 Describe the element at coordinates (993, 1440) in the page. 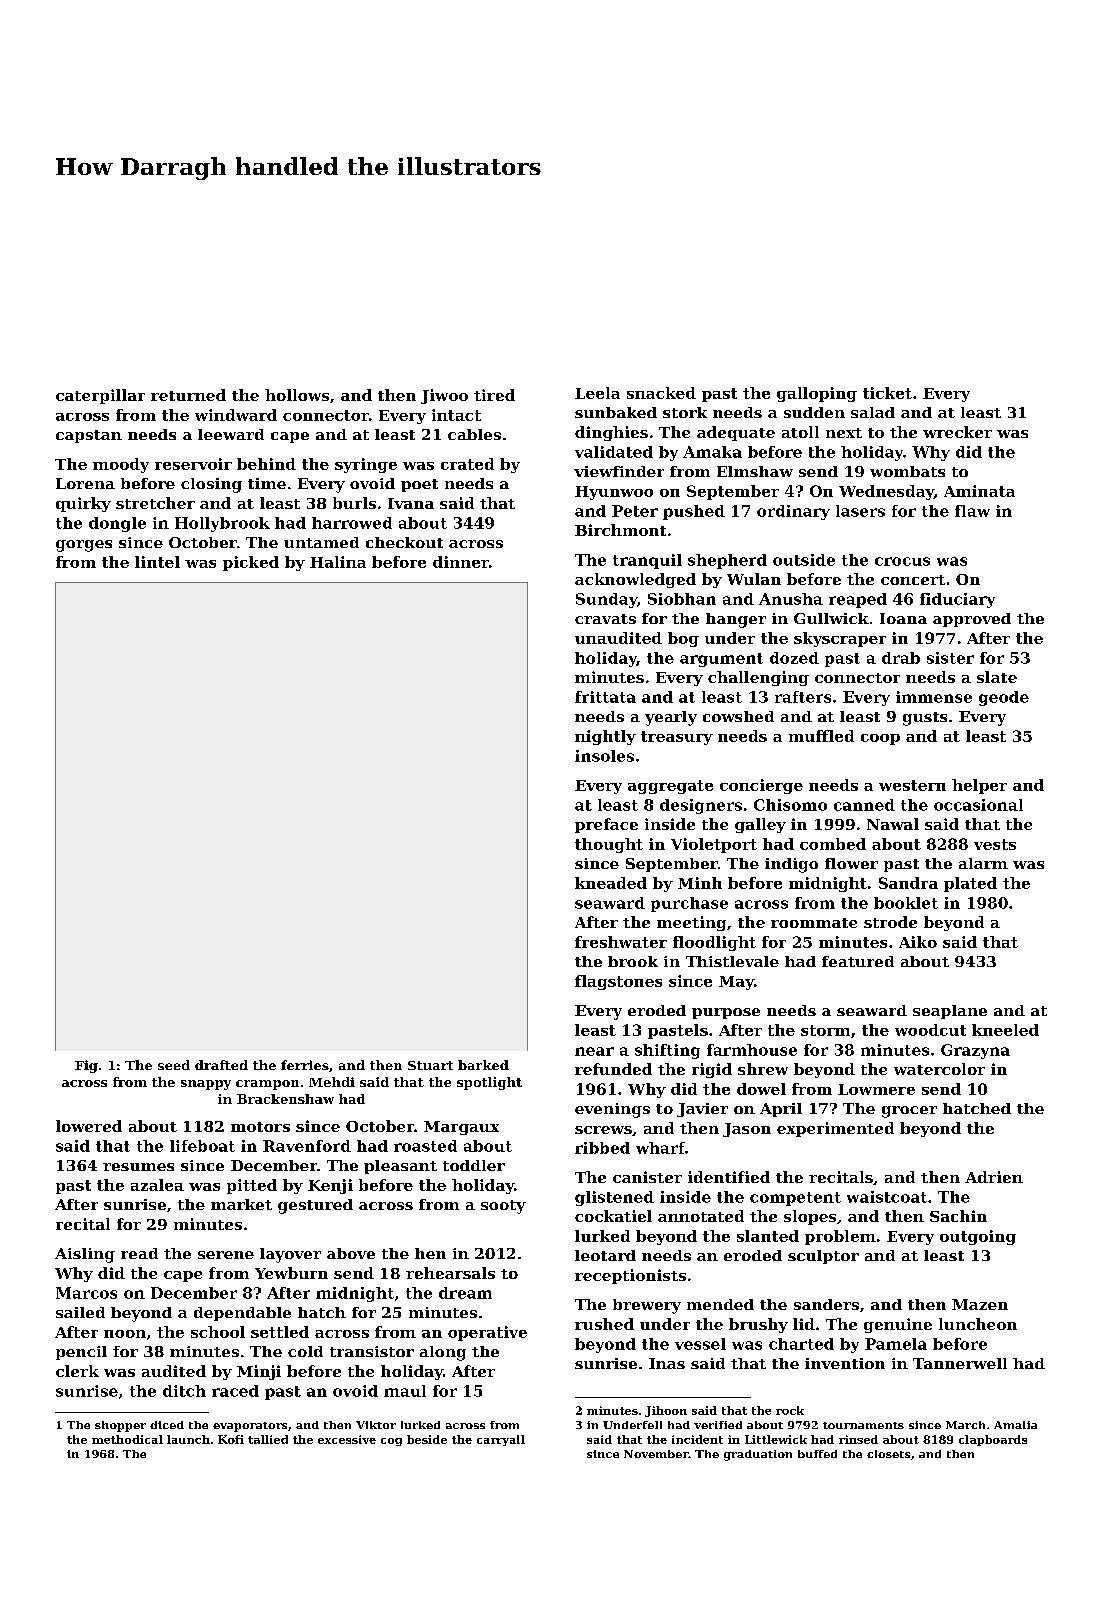

I see `clapboards` at that location.
